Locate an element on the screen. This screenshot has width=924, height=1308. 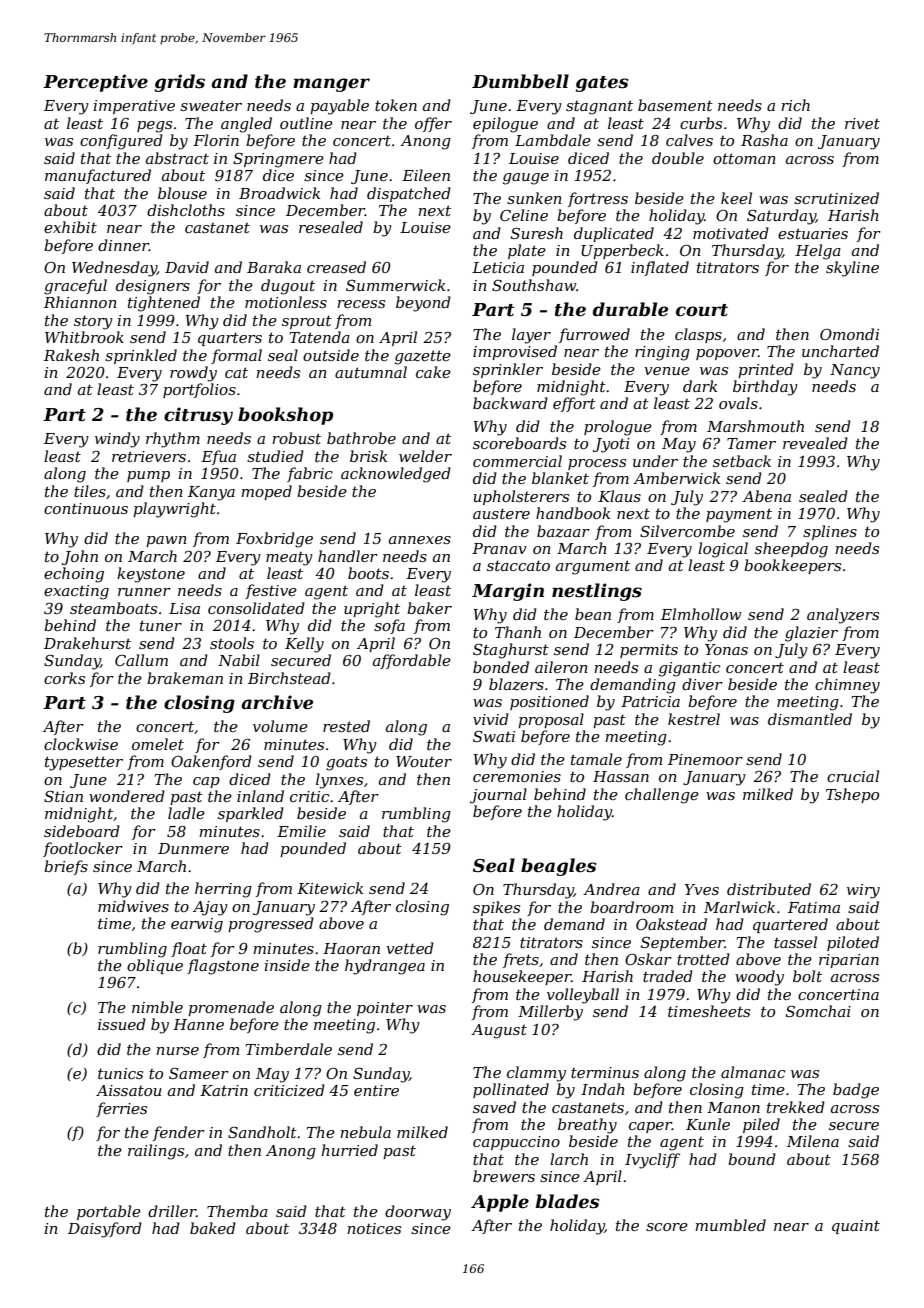
rich is located at coordinates (795, 105).
